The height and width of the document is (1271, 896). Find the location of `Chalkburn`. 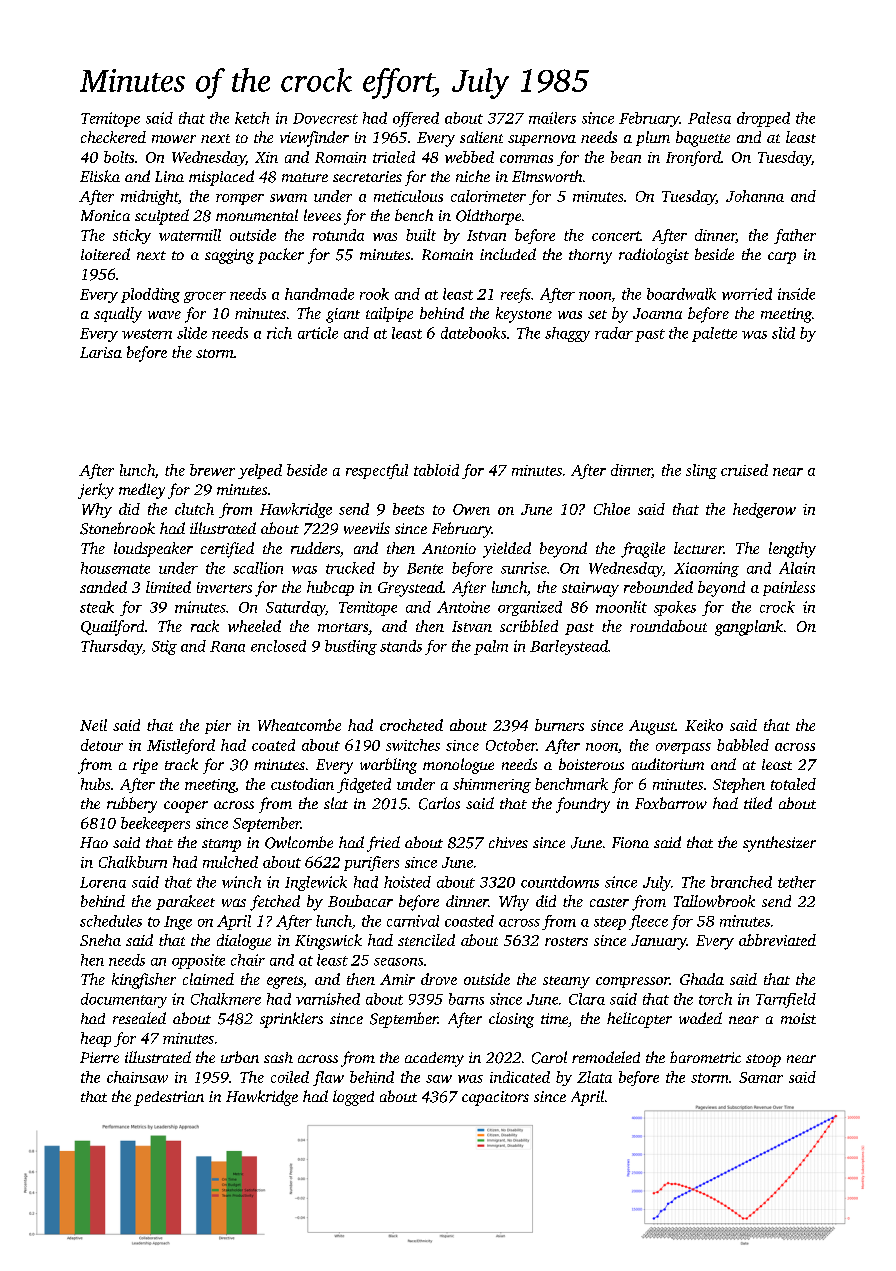

Chalkburn is located at coordinates (133, 862).
